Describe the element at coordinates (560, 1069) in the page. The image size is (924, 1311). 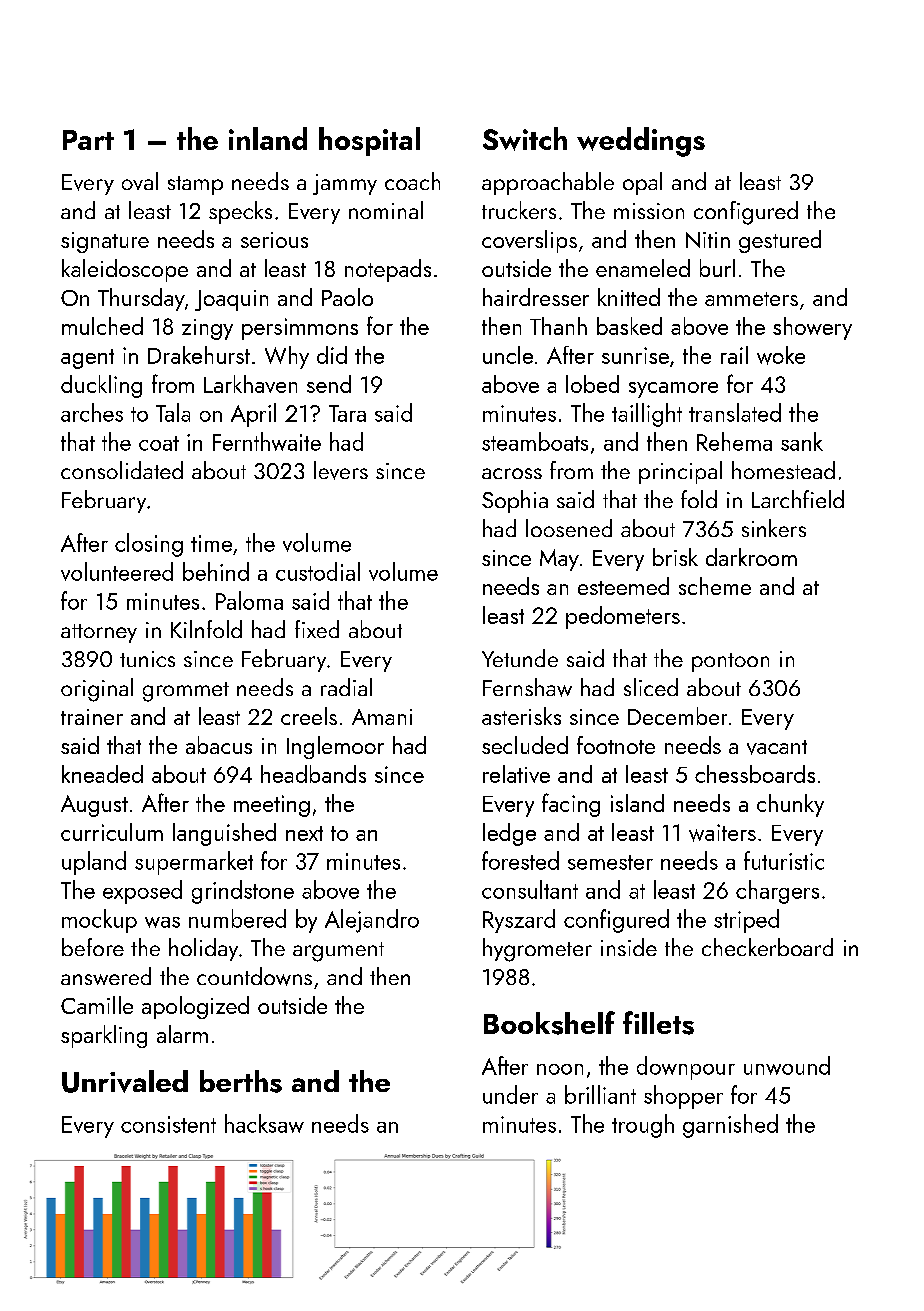
I see `noon` at that location.
